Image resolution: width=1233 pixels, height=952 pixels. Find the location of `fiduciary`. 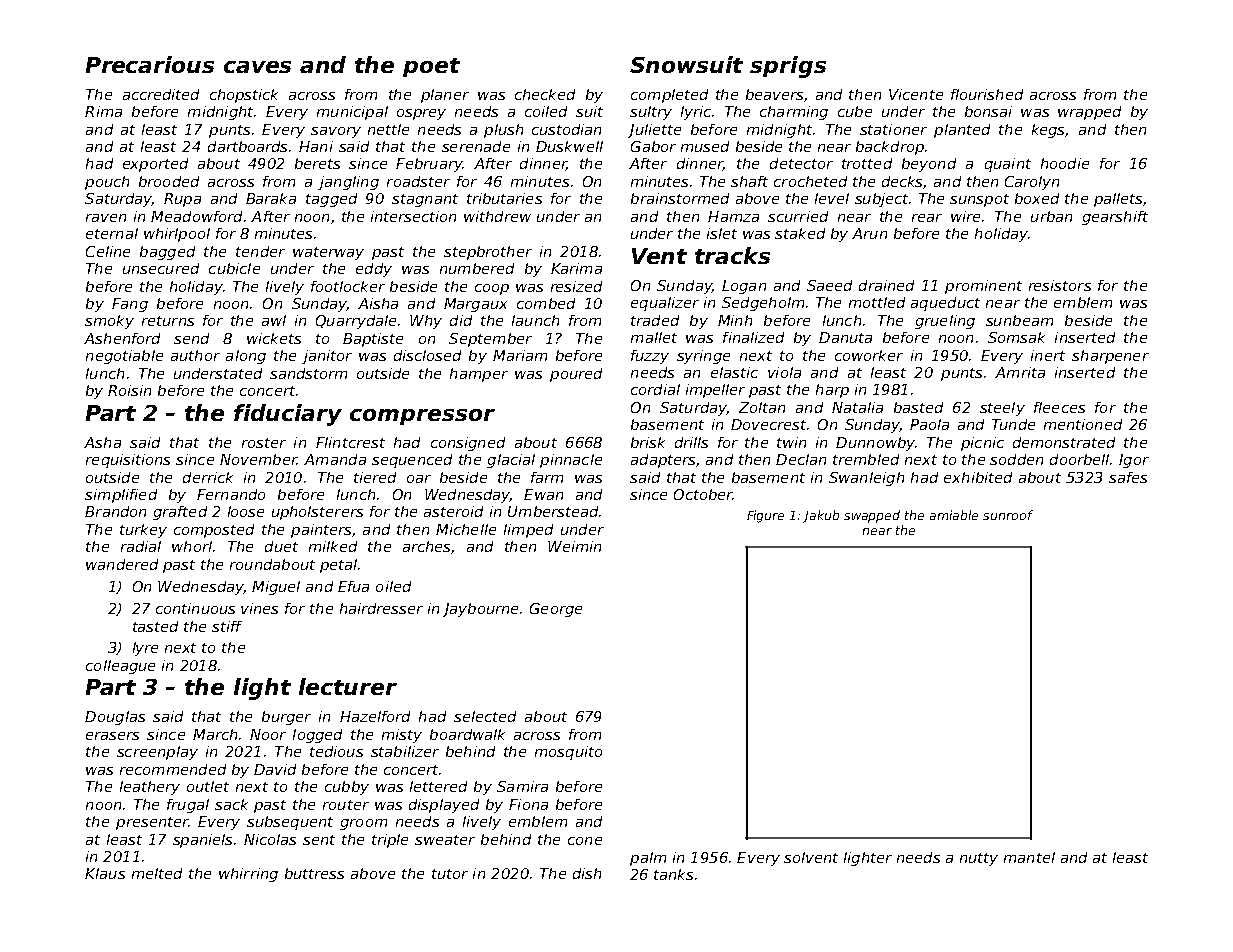

fiduciary is located at coordinates (288, 415).
